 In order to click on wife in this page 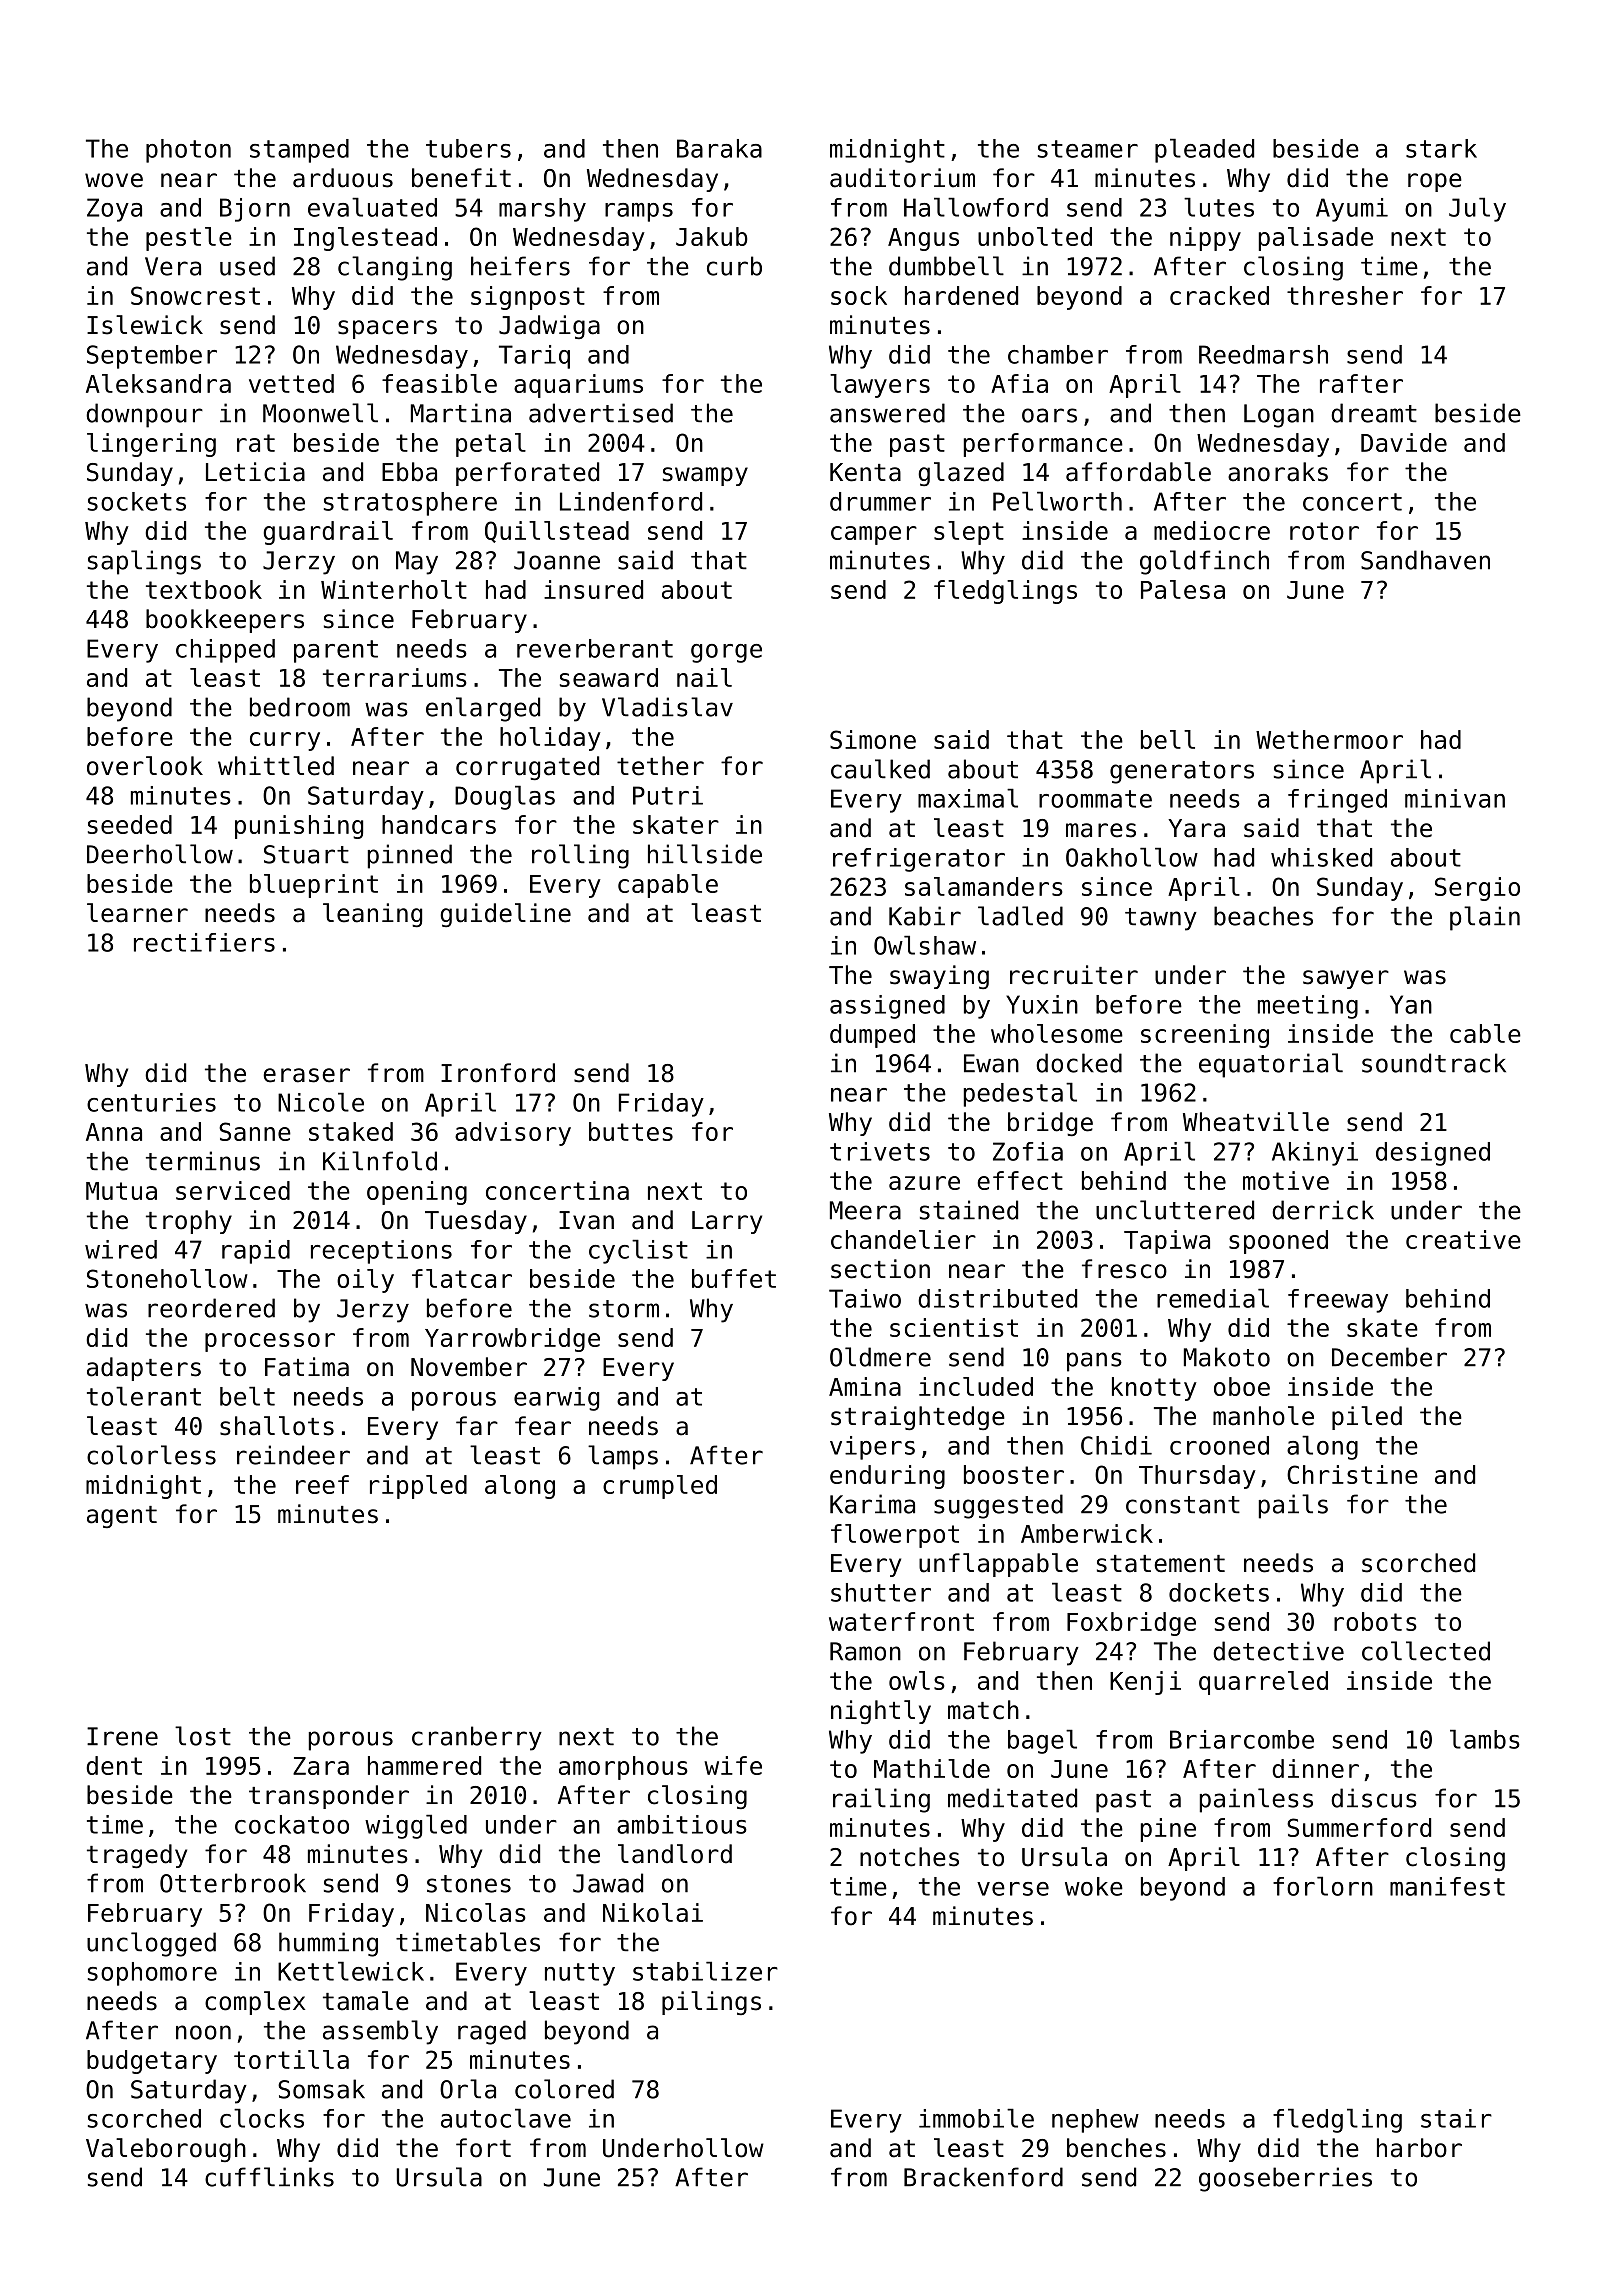, I will do `click(733, 1765)`.
